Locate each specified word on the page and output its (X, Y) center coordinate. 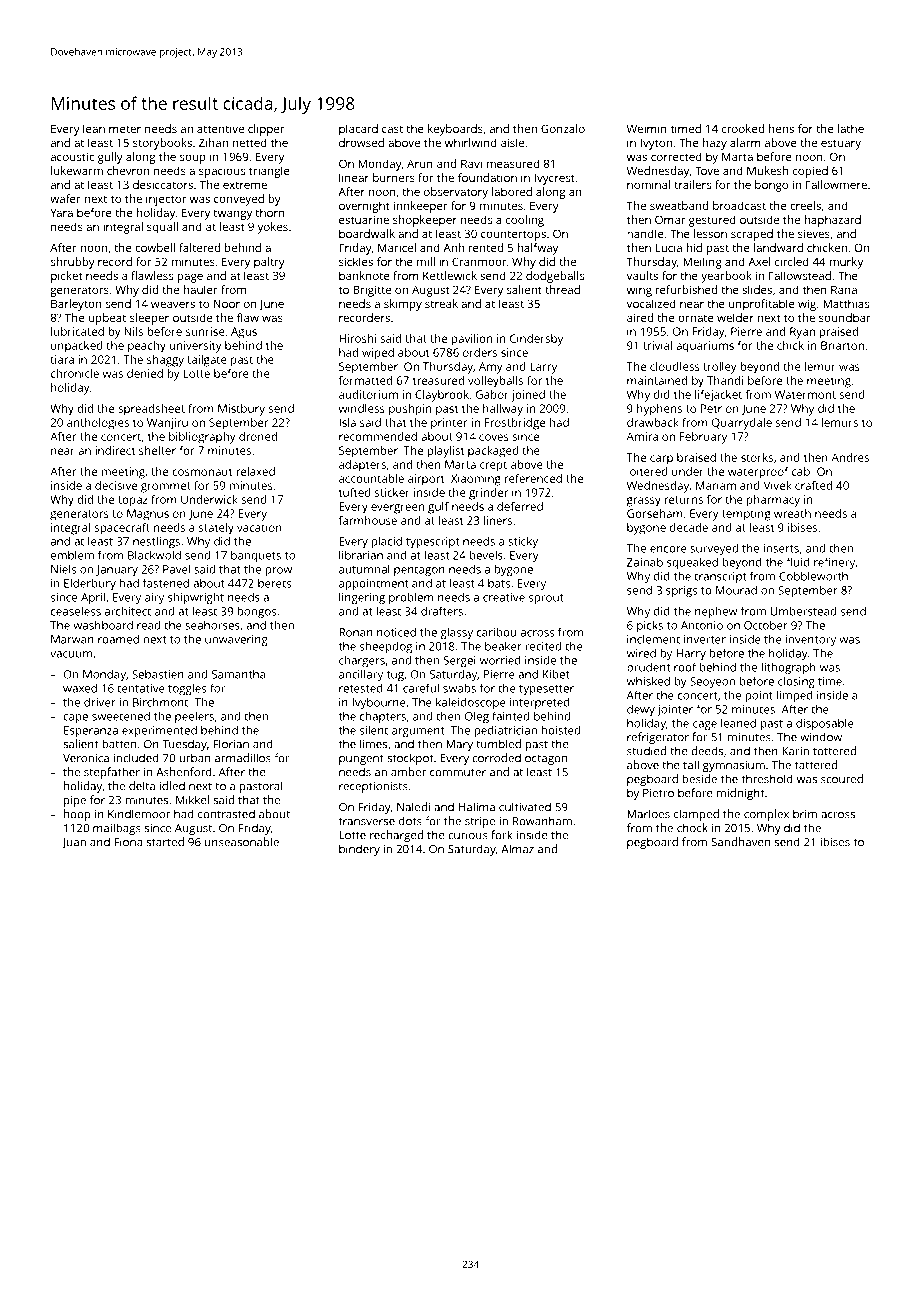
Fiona (128, 842)
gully (110, 158)
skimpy (403, 305)
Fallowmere (836, 184)
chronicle (75, 373)
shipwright (196, 598)
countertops (513, 235)
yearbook (726, 277)
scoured (842, 779)
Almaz (517, 849)
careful (421, 688)
